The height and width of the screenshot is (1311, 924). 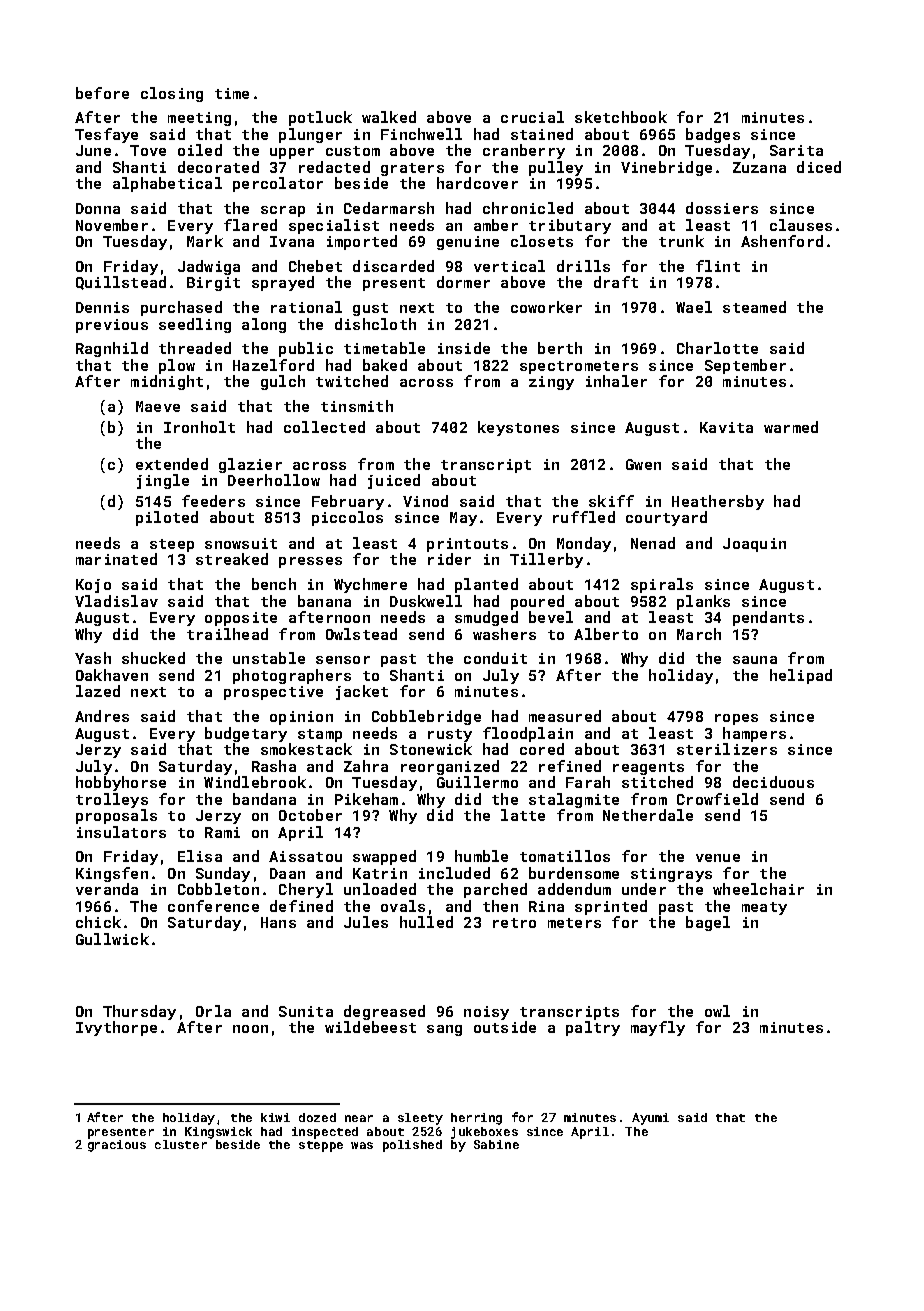 I want to click on Gullwick, so click(x=112, y=939).
